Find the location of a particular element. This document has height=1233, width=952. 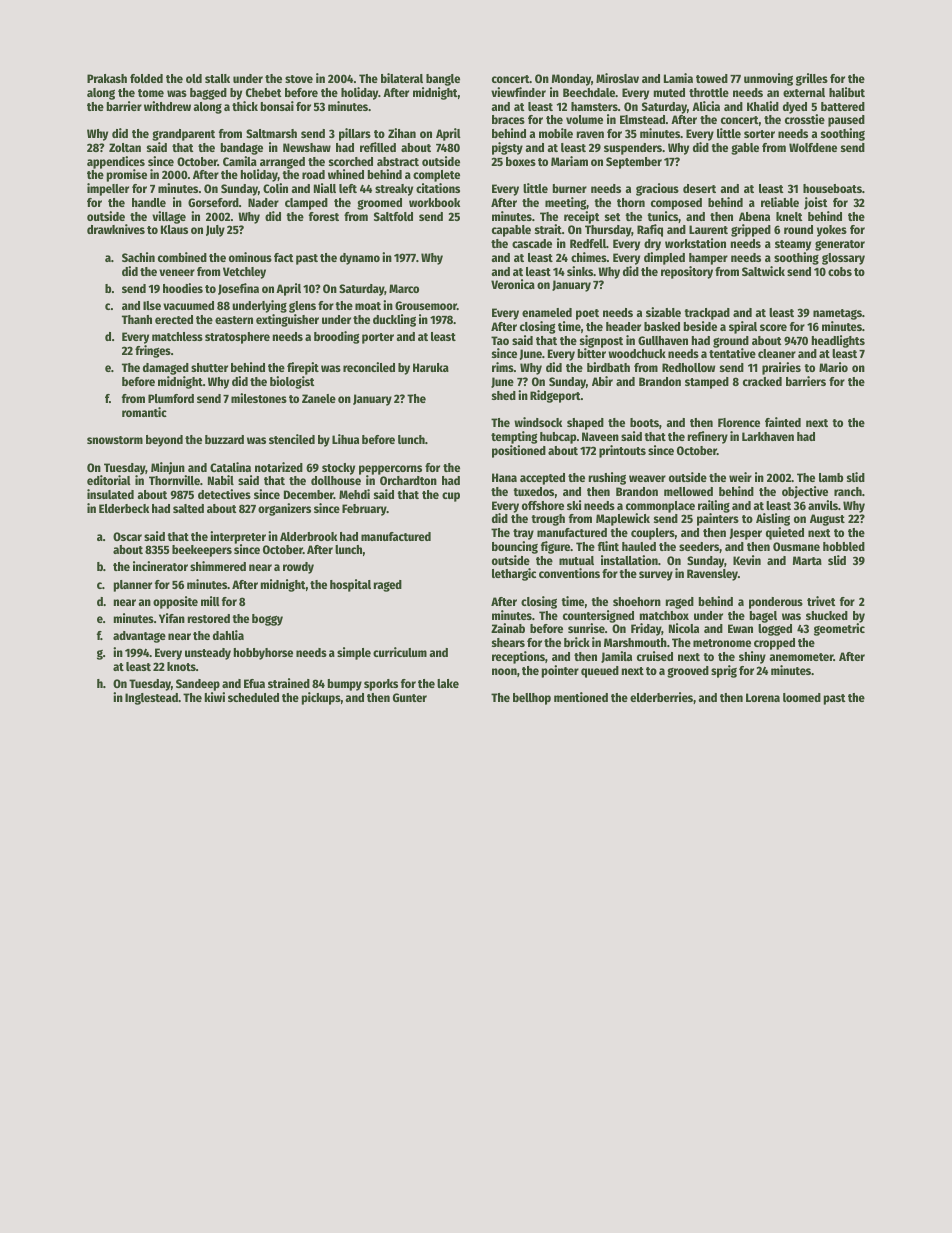

headlights is located at coordinates (838, 341).
